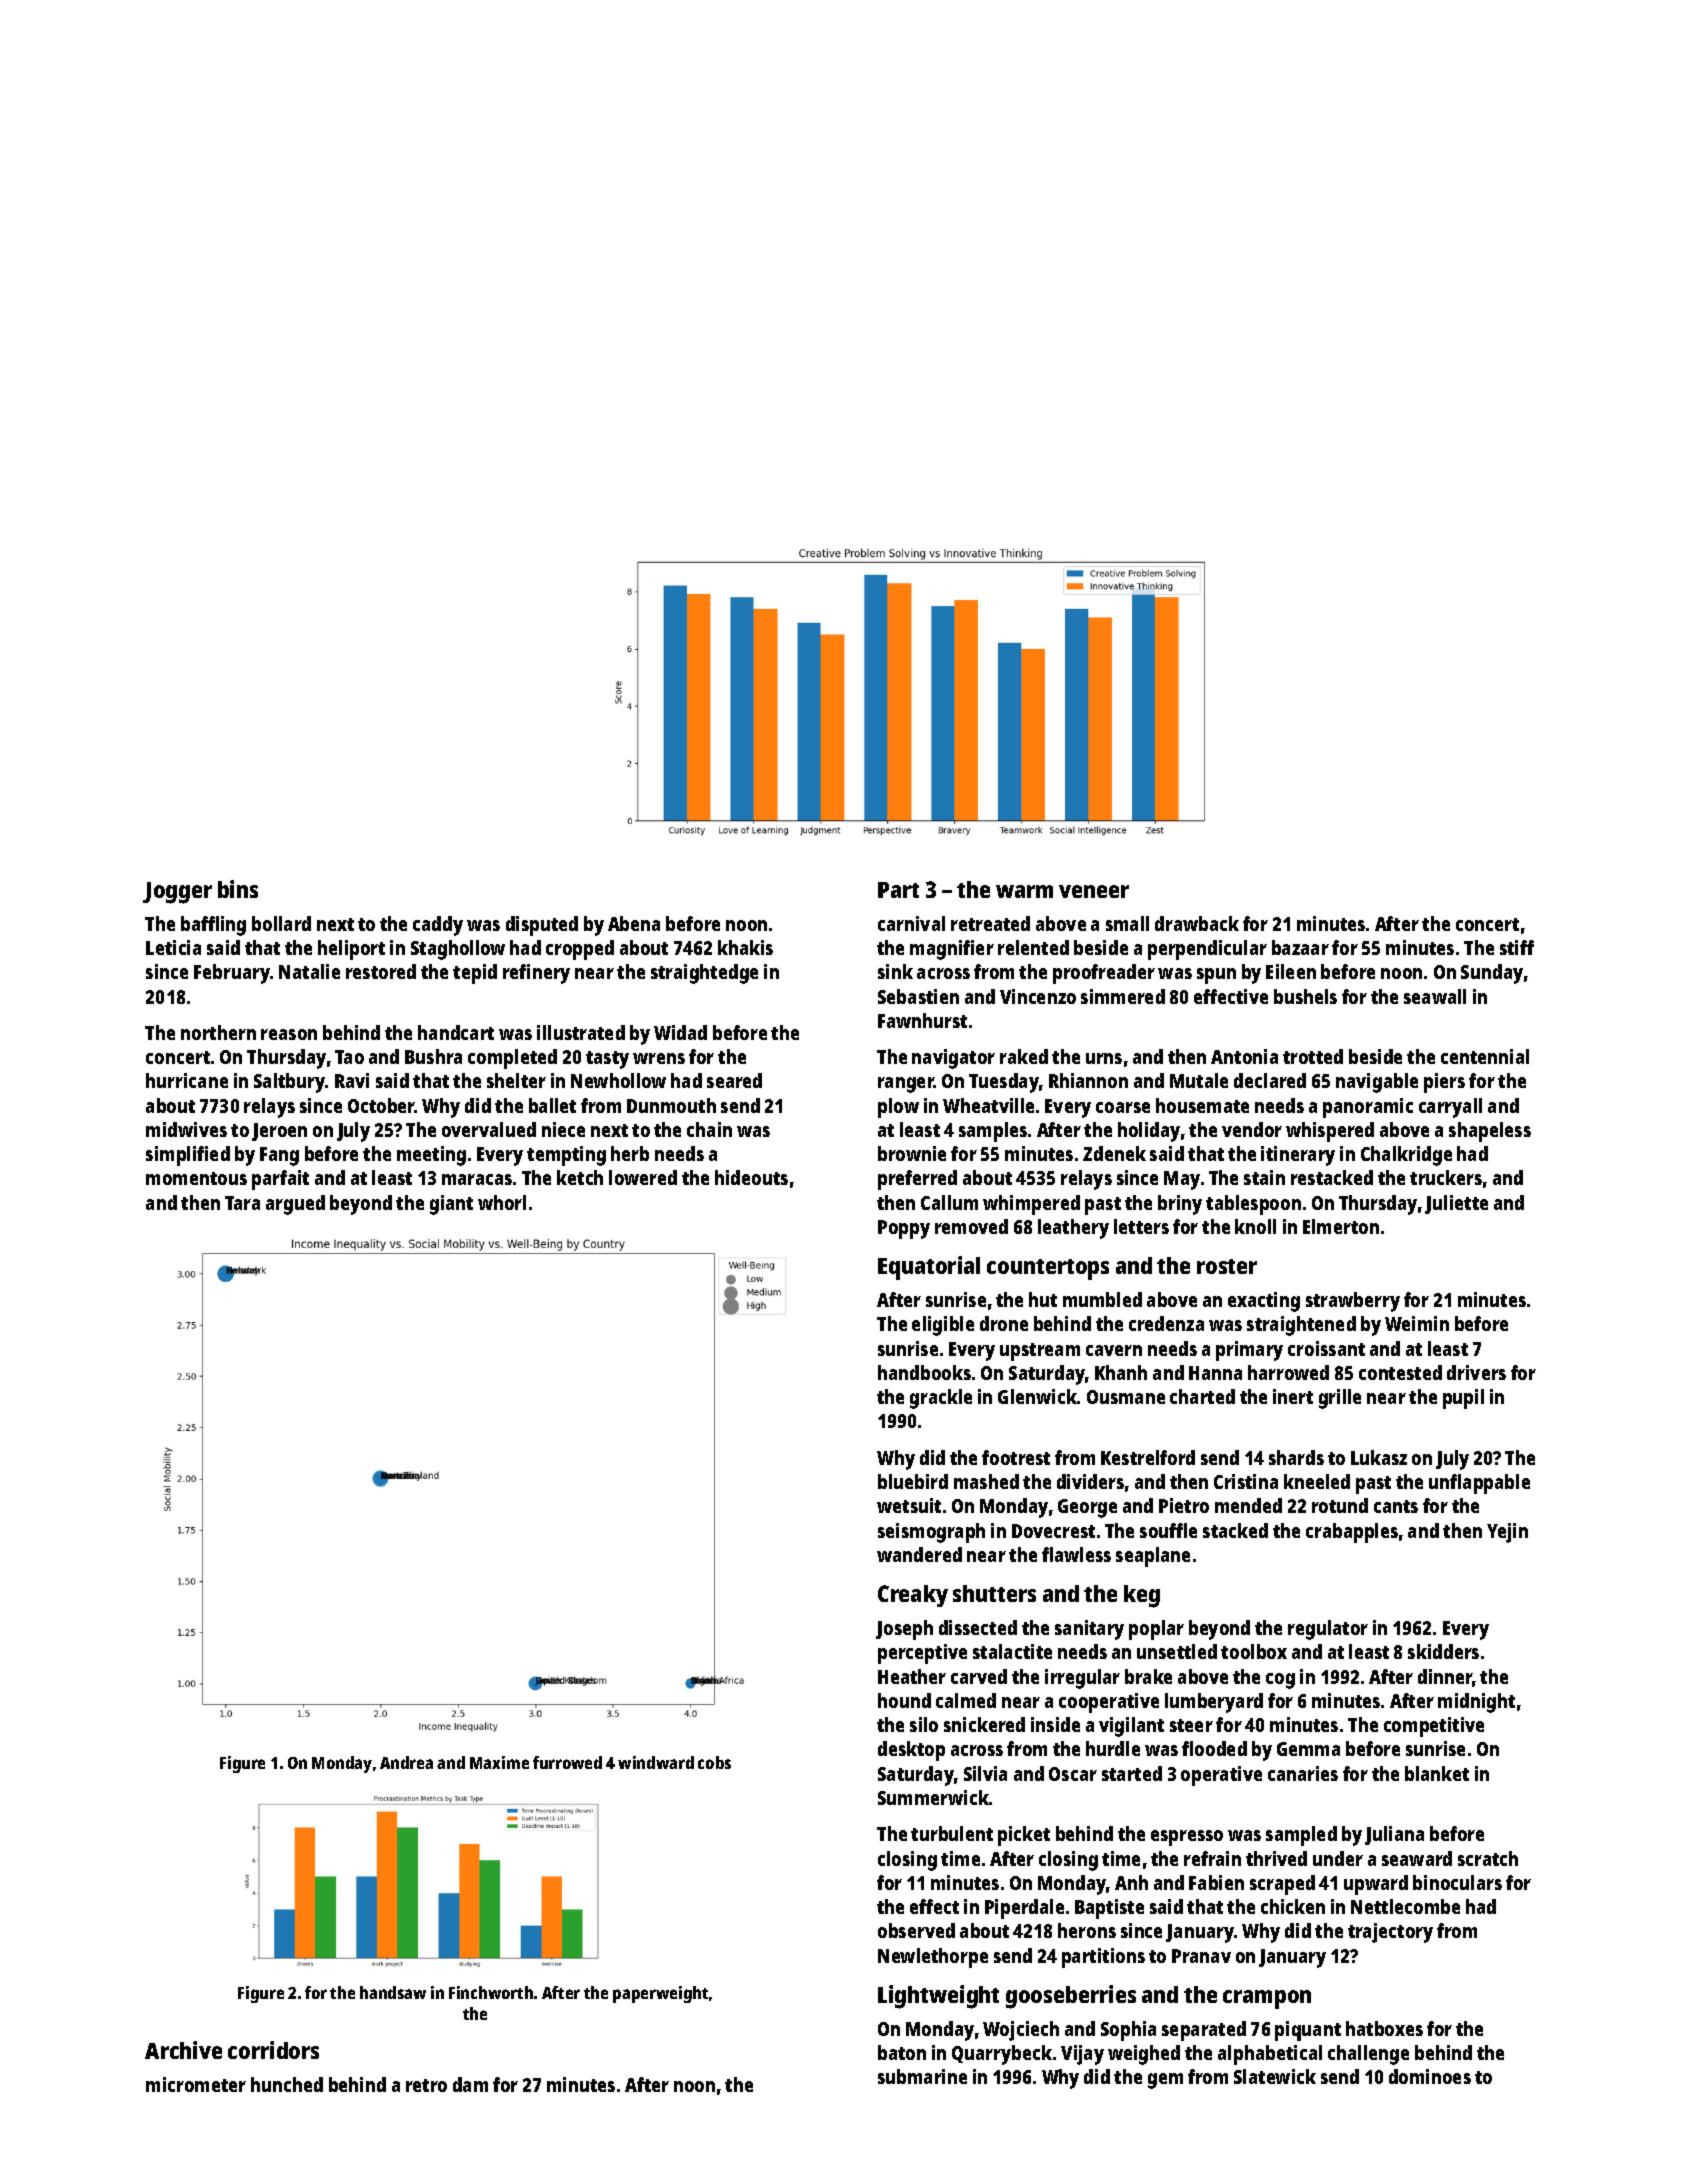 This screenshot has height=2178, width=1683. What do you see at coordinates (470, 2084) in the screenshot?
I see `dam` at bounding box center [470, 2084].
